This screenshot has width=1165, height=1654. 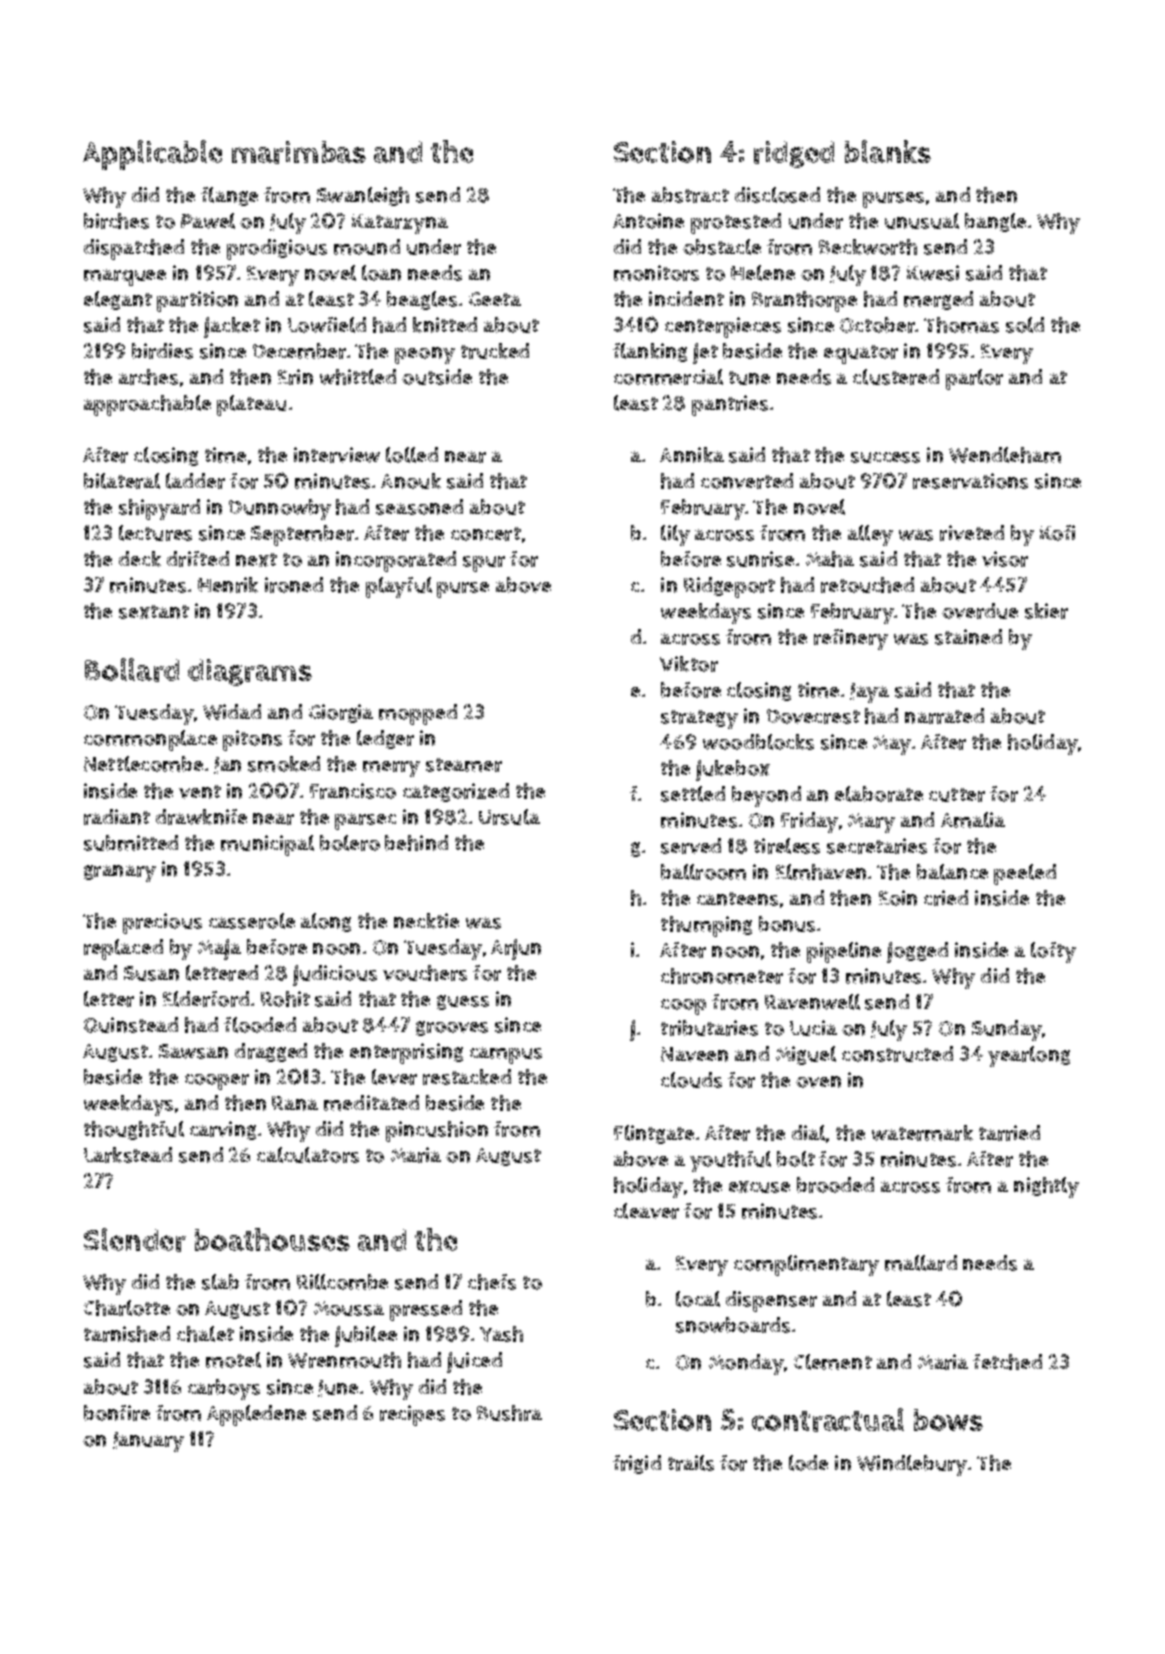 What do you see at coordinates (143, 764) in the screenshot?
I see `Nettlecombe` at bounding box center [143, 764].
